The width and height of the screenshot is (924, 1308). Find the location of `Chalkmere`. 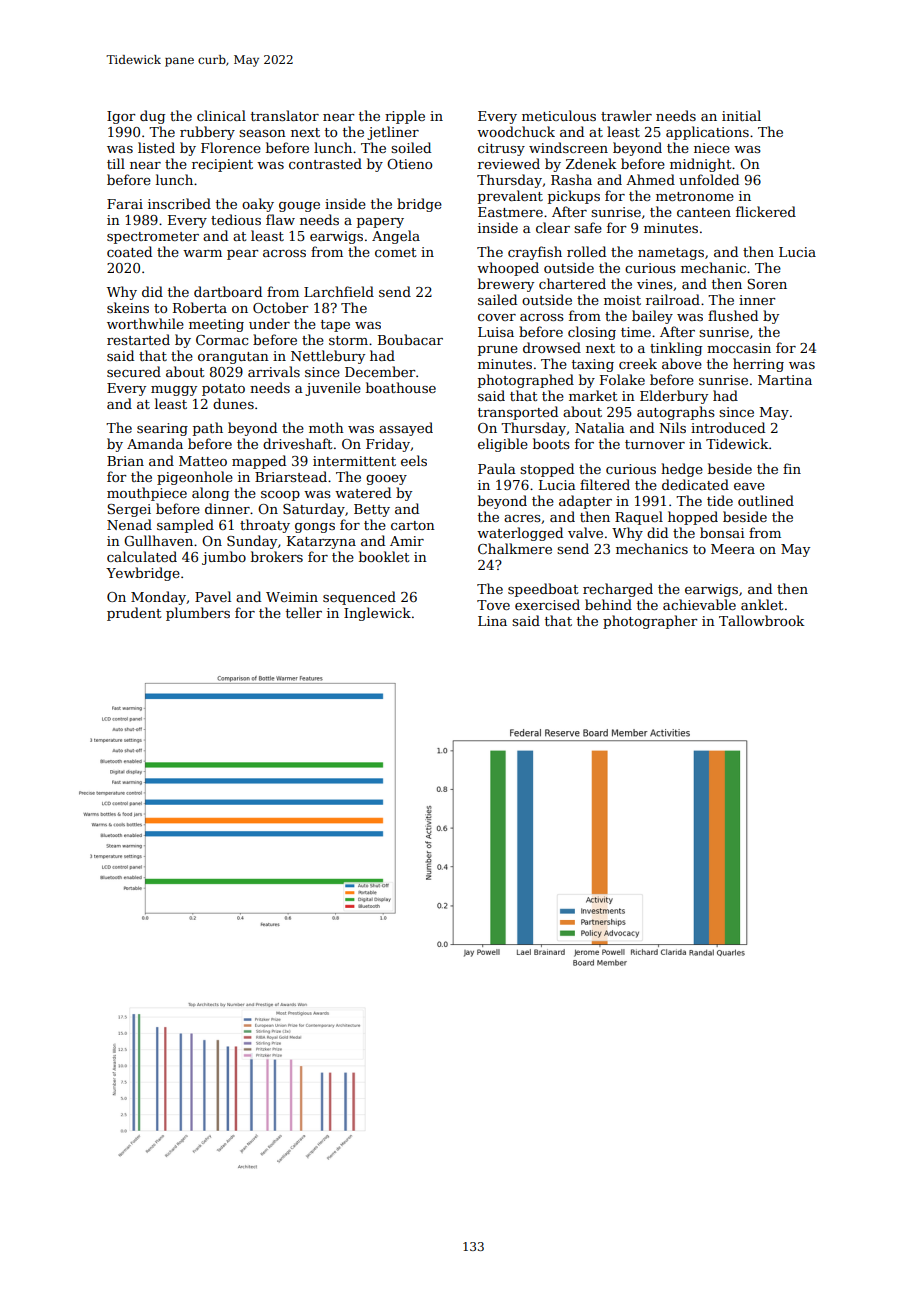

Chalkmere is located at coordinates (515, 548).
